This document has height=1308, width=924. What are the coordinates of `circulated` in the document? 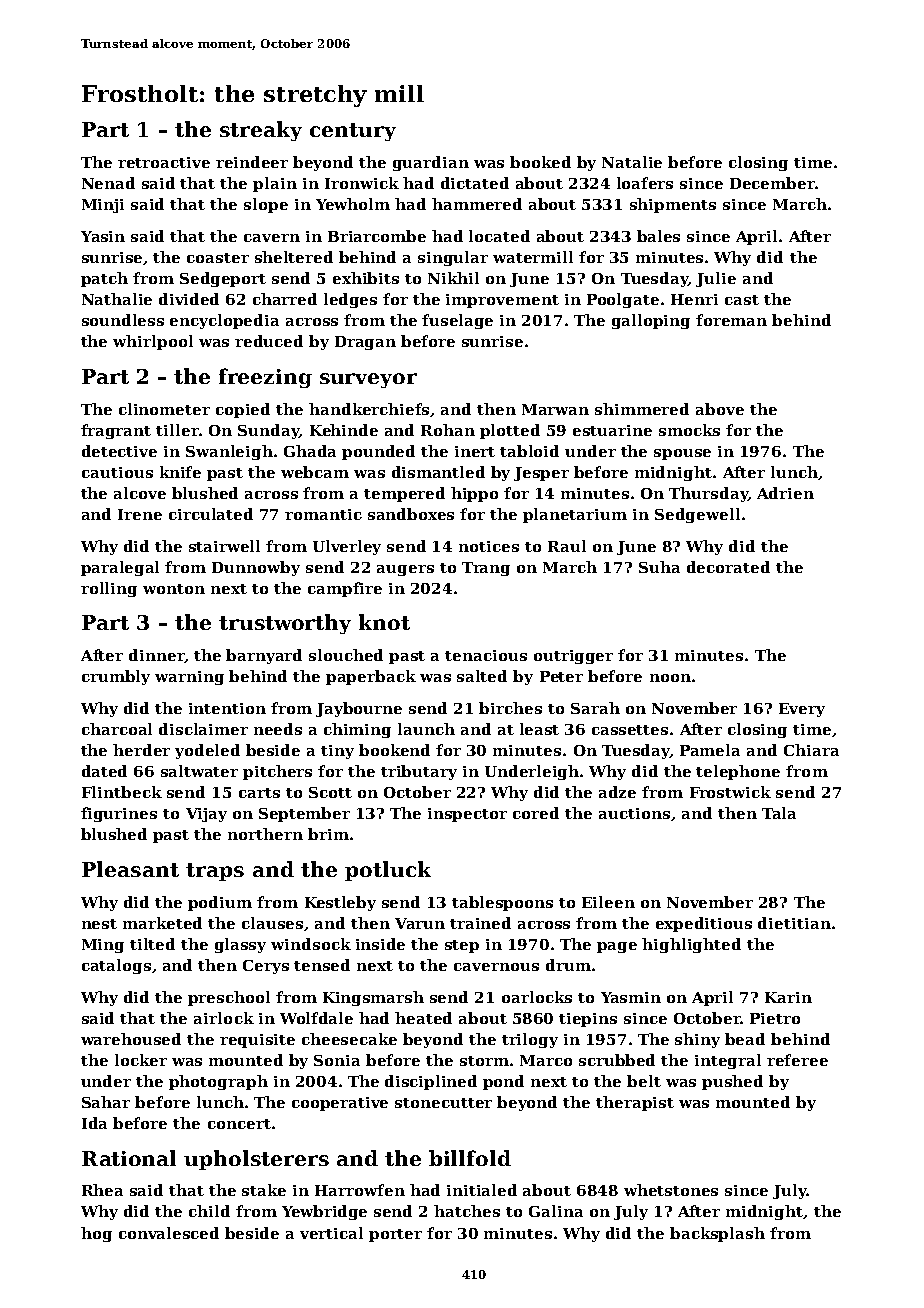 It's located at (211, 514).
